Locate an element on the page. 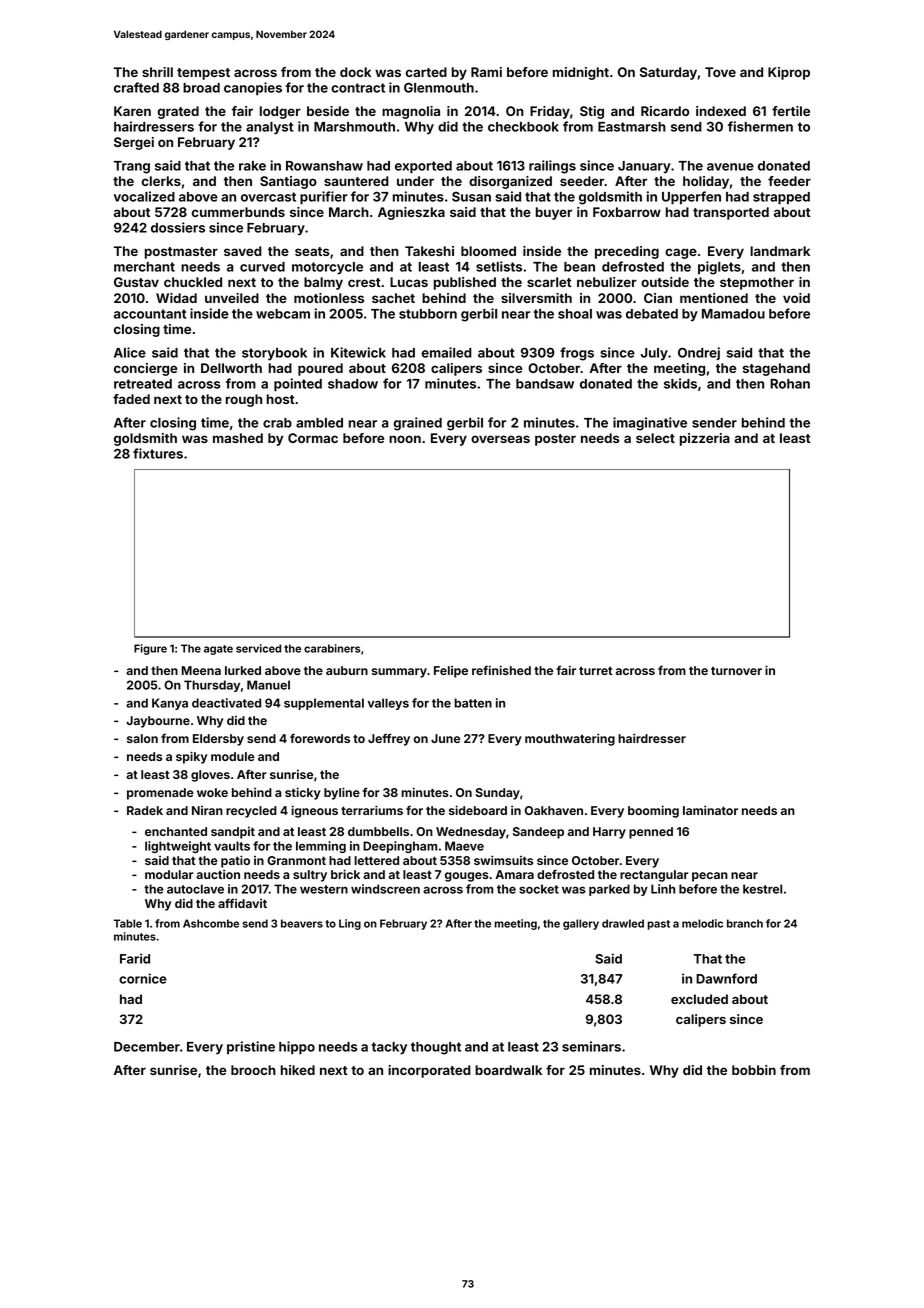 This document has width=924, height=1308. agate is located at coordinates (218, 650).
